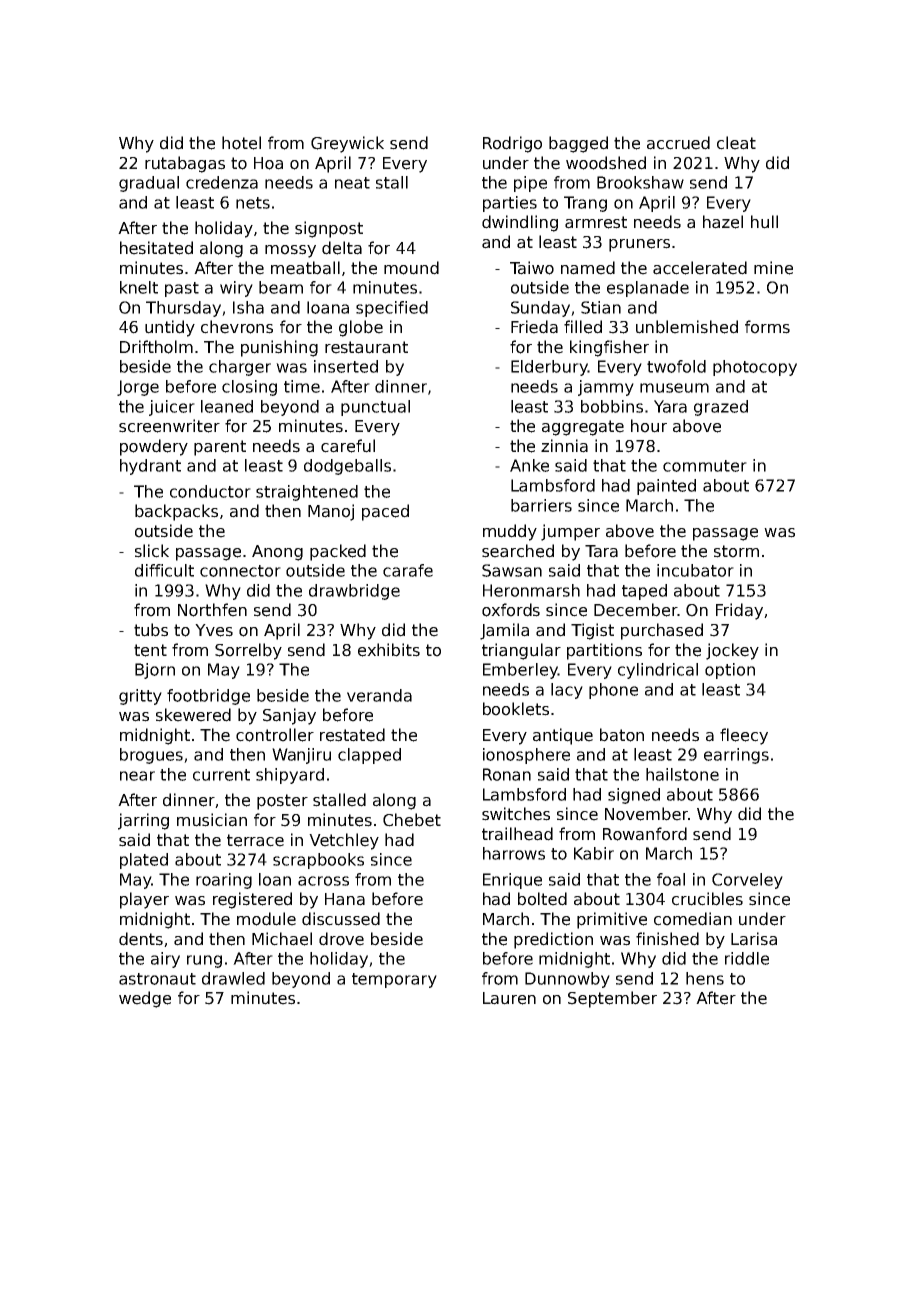 The image size is (924, 1314). What do you see at coordinates (144, 861) in the screenshot?
I see `plated` at bounding box center [144, 861].
